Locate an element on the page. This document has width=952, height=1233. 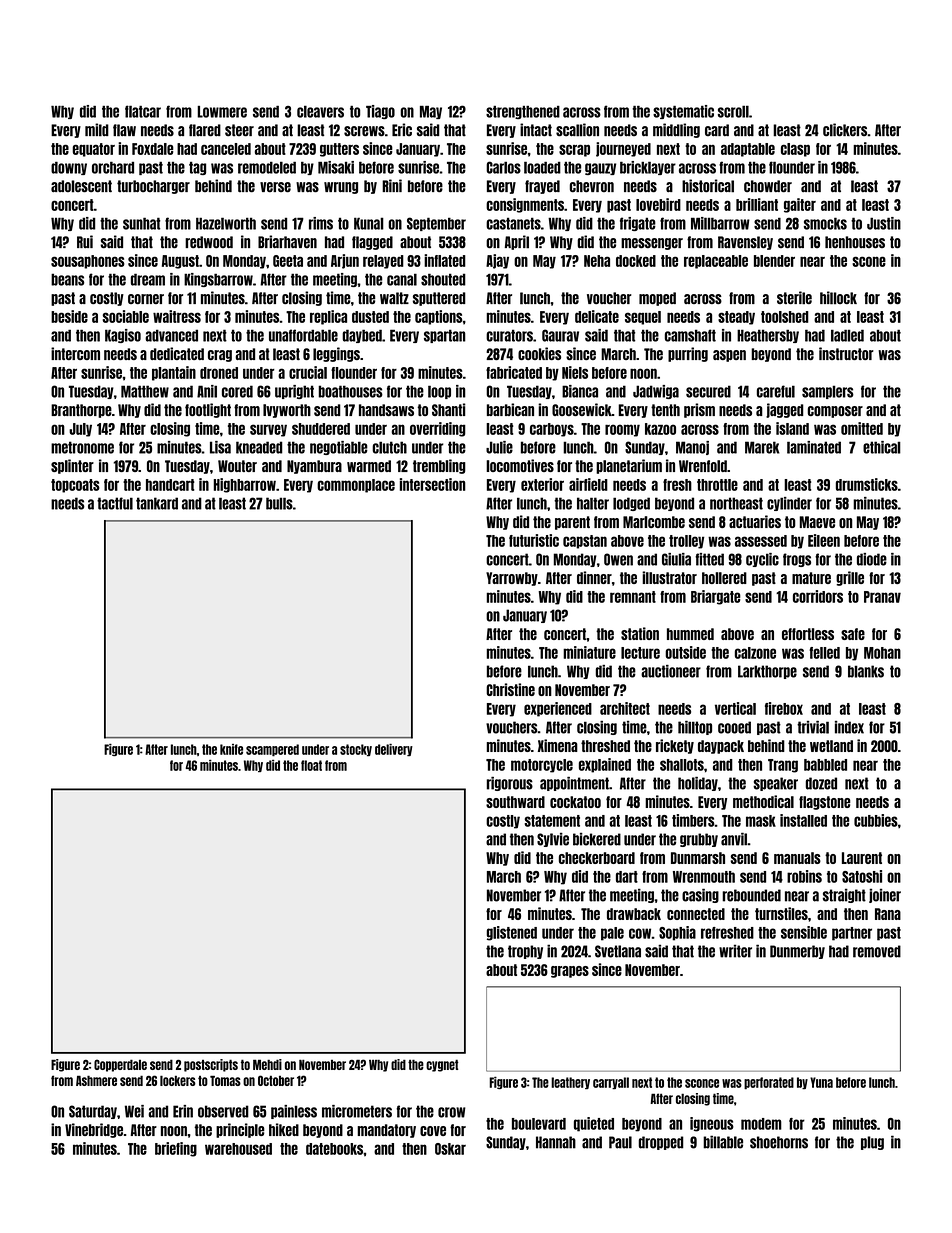
Wrenfold is located at coordinates (703, 466).
